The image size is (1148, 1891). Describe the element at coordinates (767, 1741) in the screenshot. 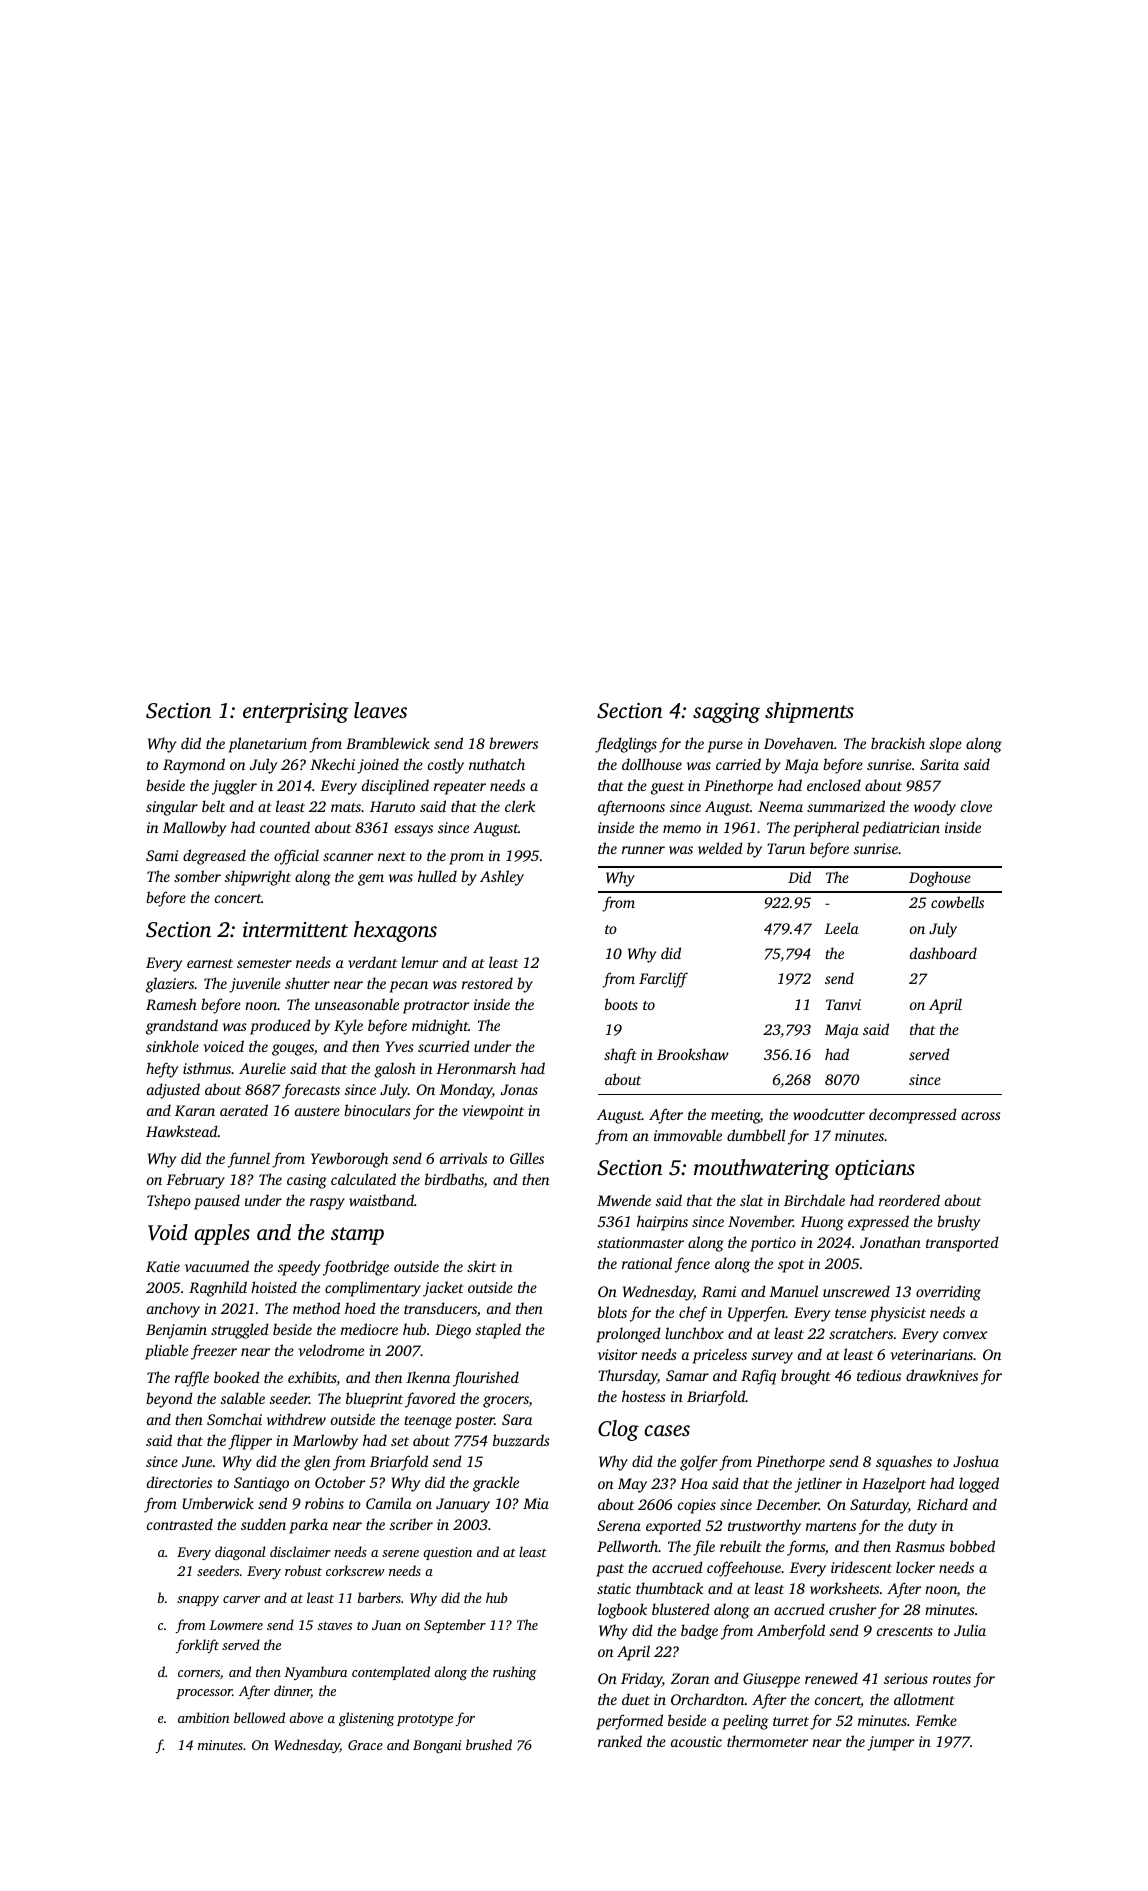

I see `thermometer` at that location.
